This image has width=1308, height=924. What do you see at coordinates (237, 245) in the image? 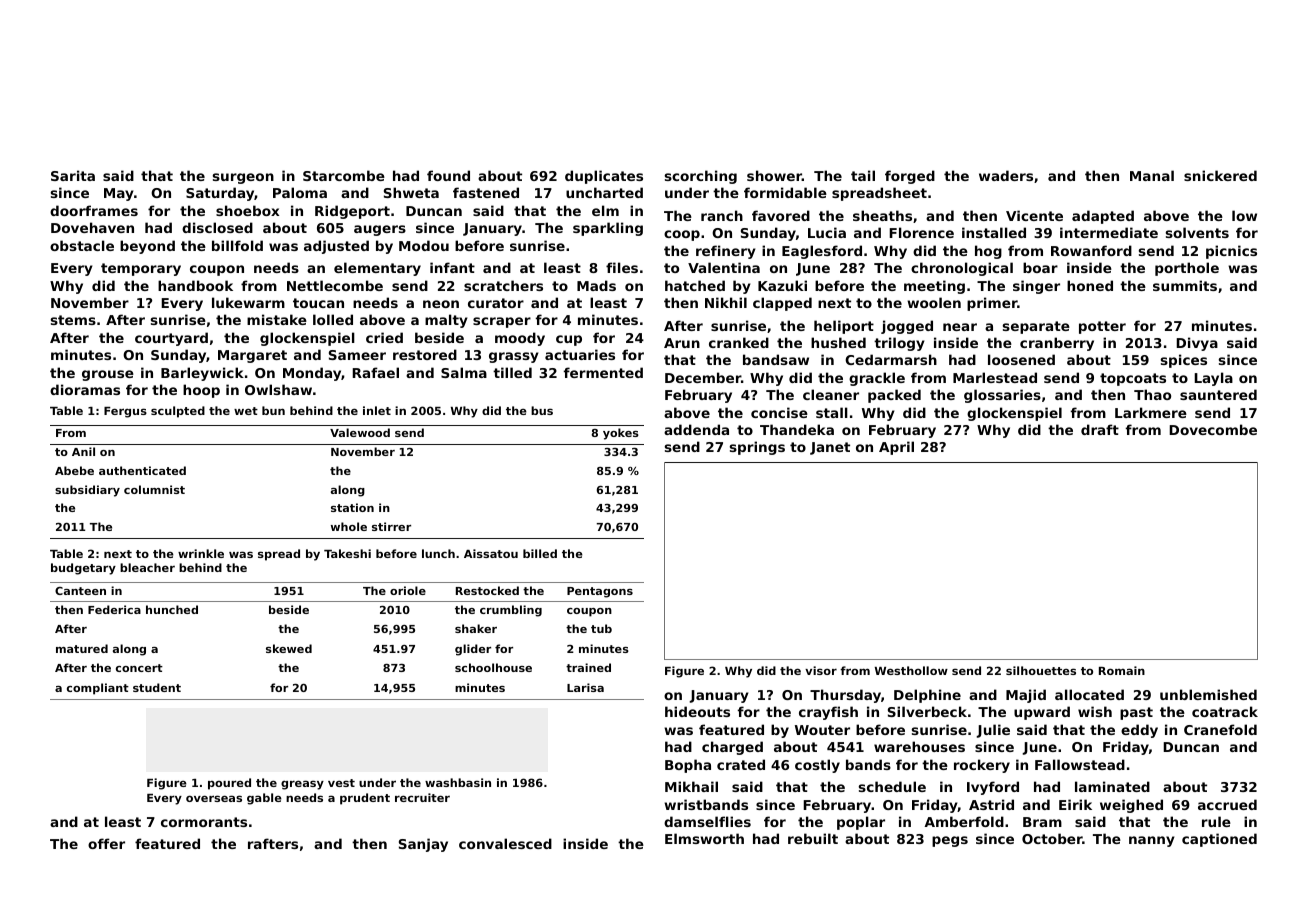
I see `billfold` at bounding box center [237, 245].
